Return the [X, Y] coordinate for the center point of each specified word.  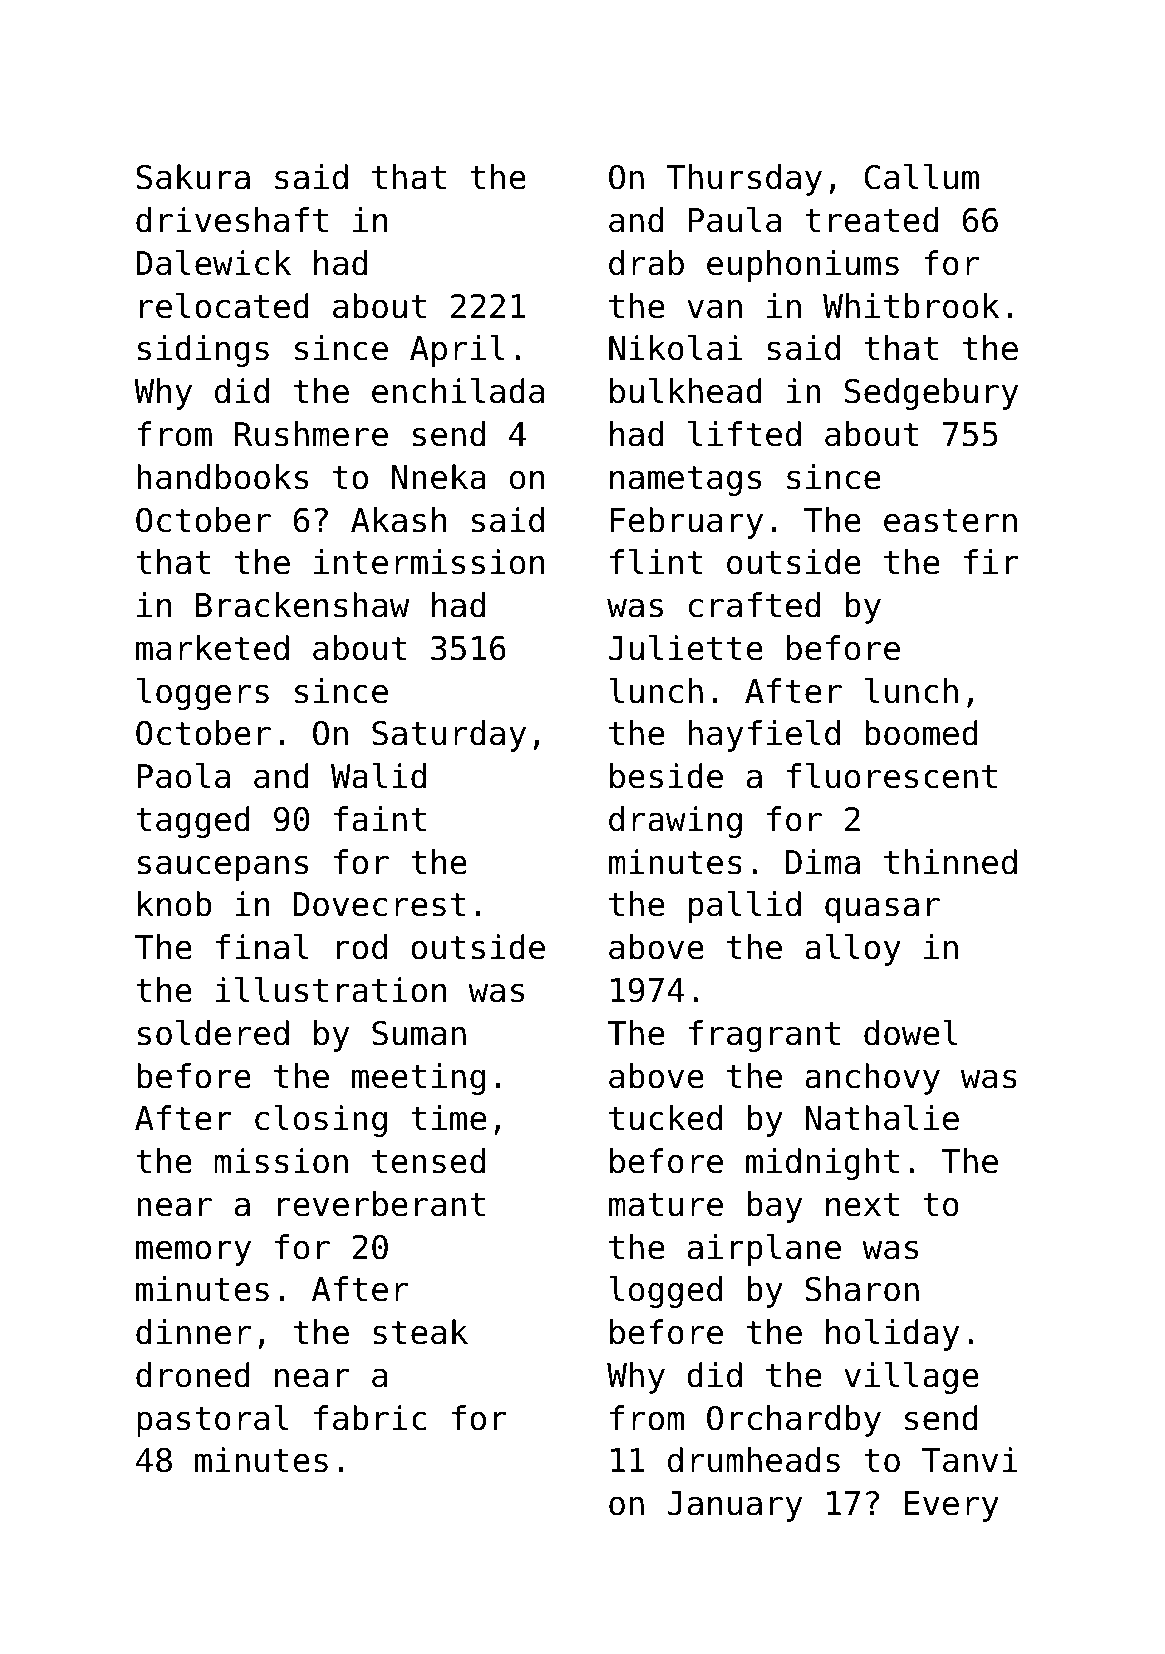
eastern [950, 521]
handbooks [222, 477]
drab [646, 263]
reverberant [381, 1204]
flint [656, 561]
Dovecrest [379, 904]
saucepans [223, 868]
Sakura [193, 177]
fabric [370, 1418]
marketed [212, 648]
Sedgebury [931, 394]
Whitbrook [911, 306]
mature [666, 1205]
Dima [823, 862]
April [457, 351]
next [862, 1205]
